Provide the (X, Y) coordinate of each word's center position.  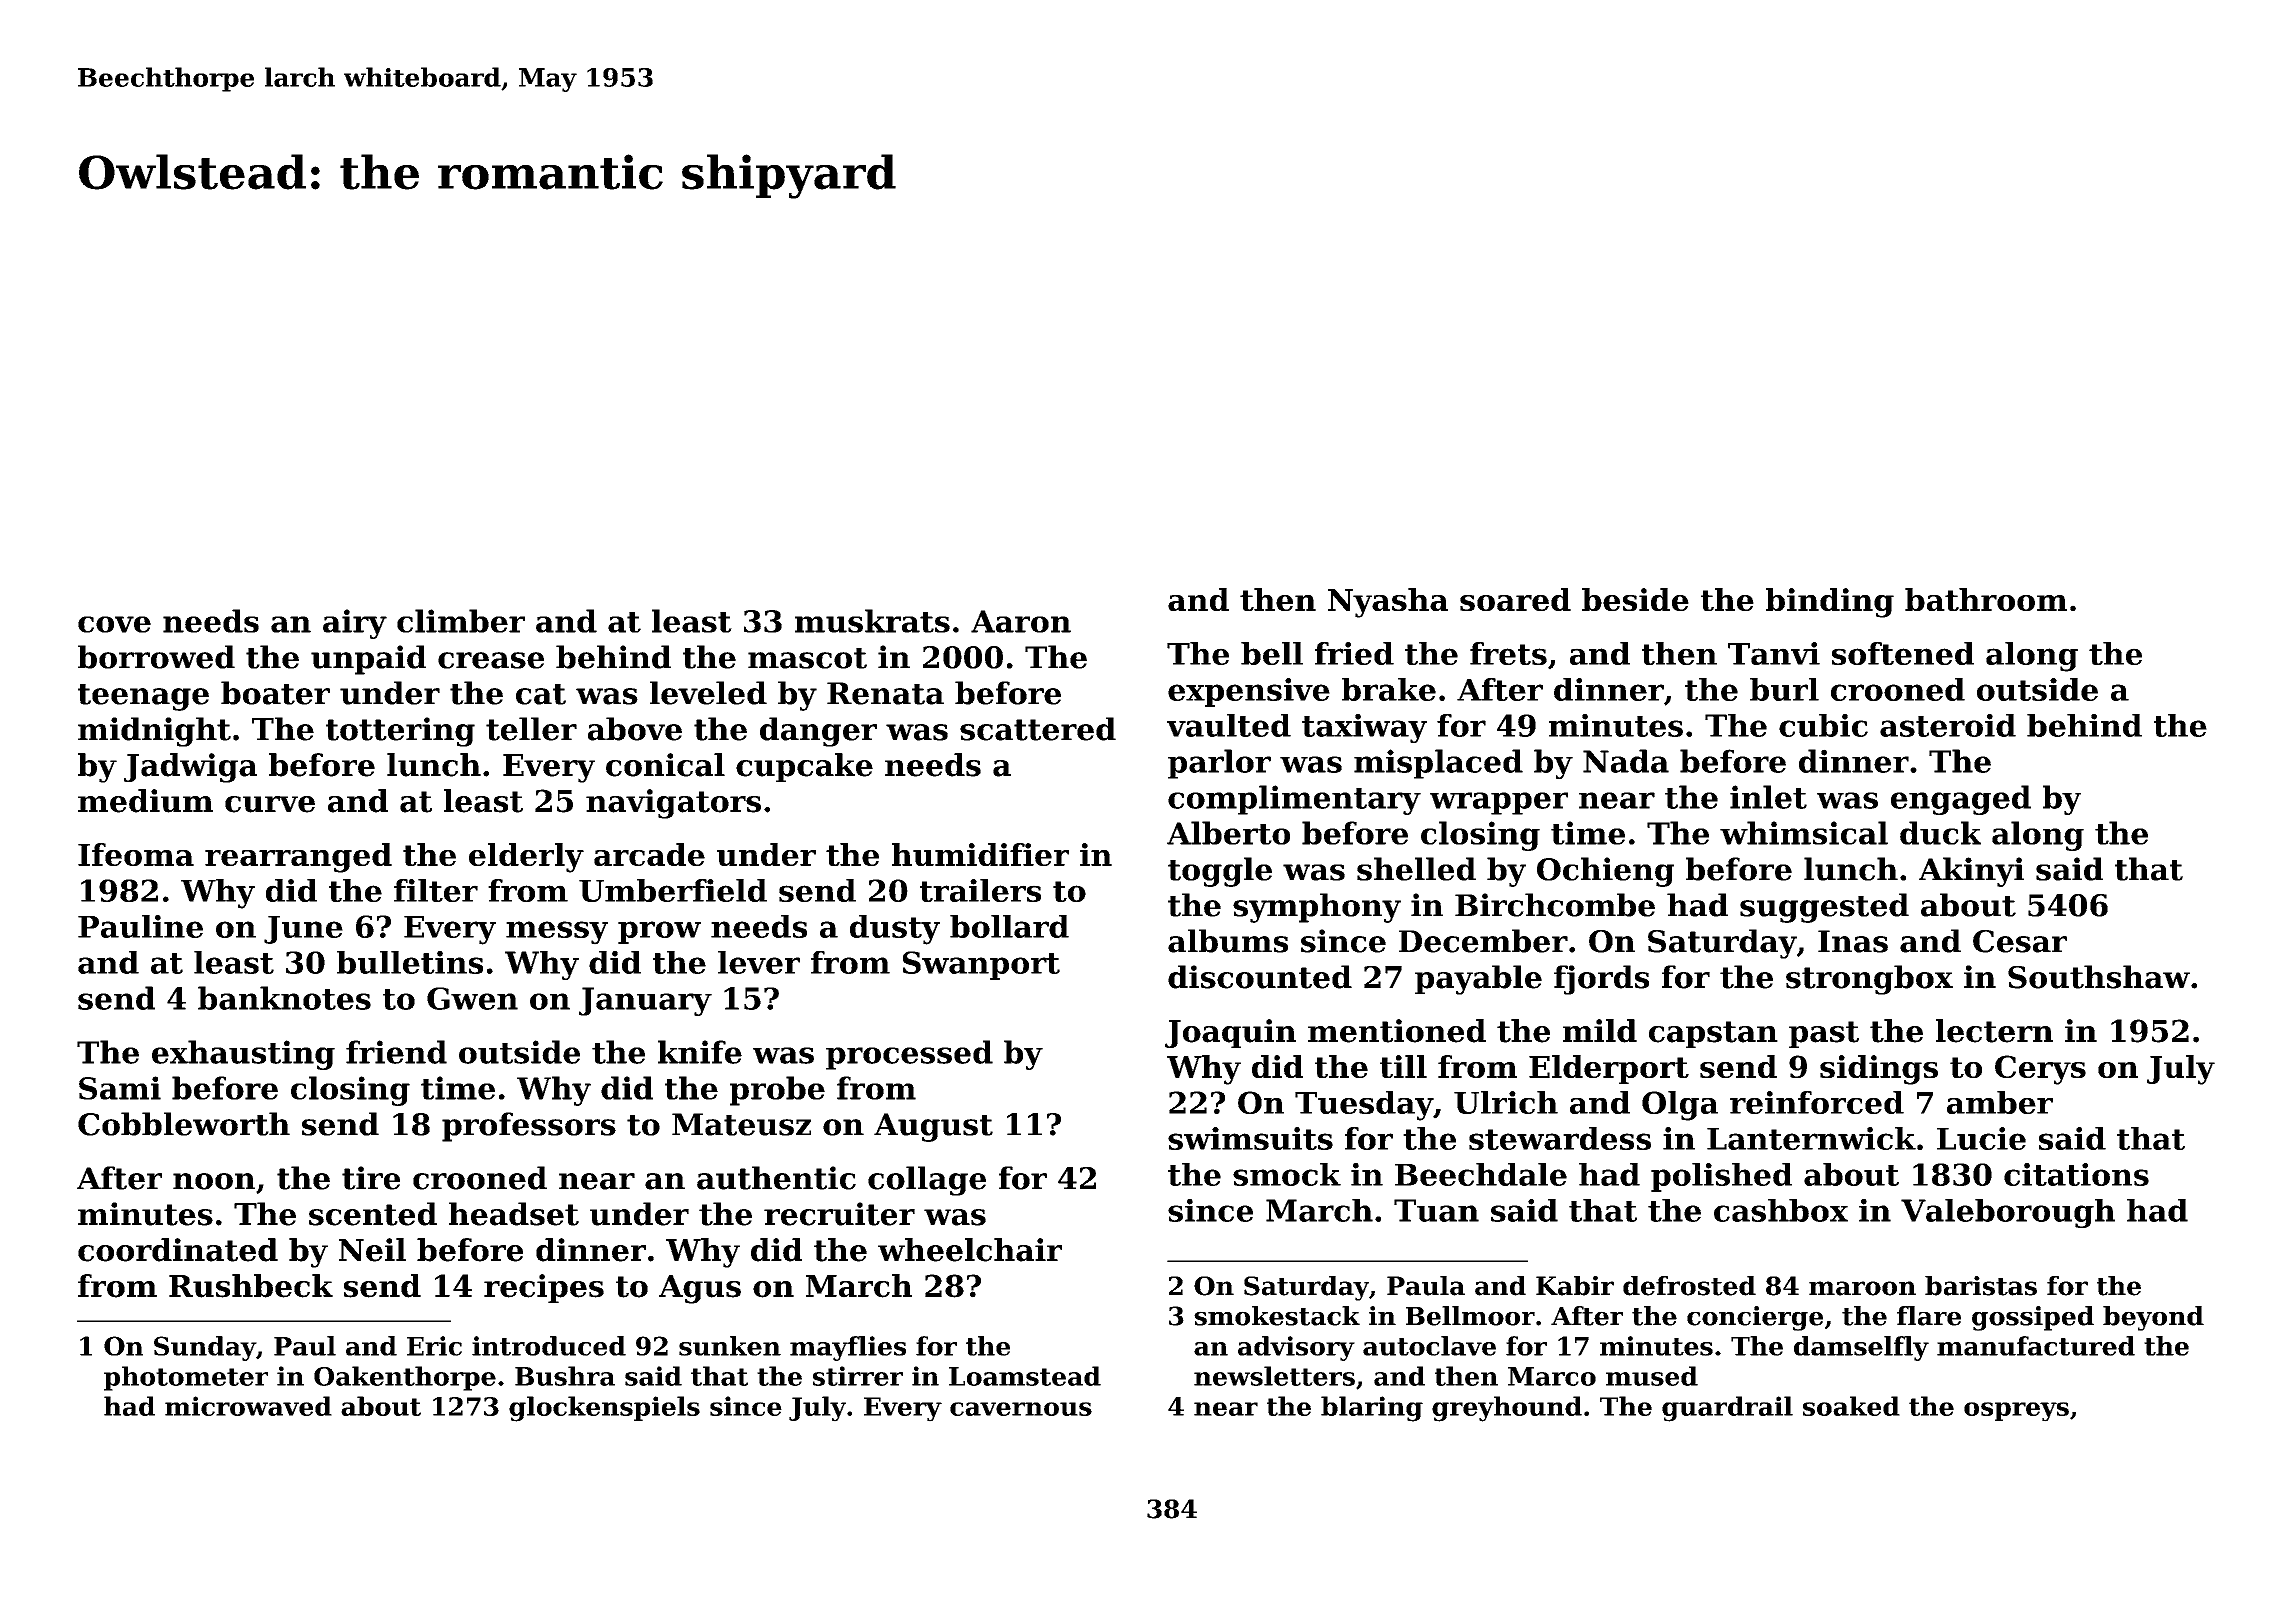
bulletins (410, 962)
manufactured (2036, 1346)
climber (461, 621)
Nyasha (1388, 603)
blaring (1372, 1409)
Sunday (205, 1348)
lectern (1994, 1031)
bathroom (1986, 599)
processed (909, 1055)
